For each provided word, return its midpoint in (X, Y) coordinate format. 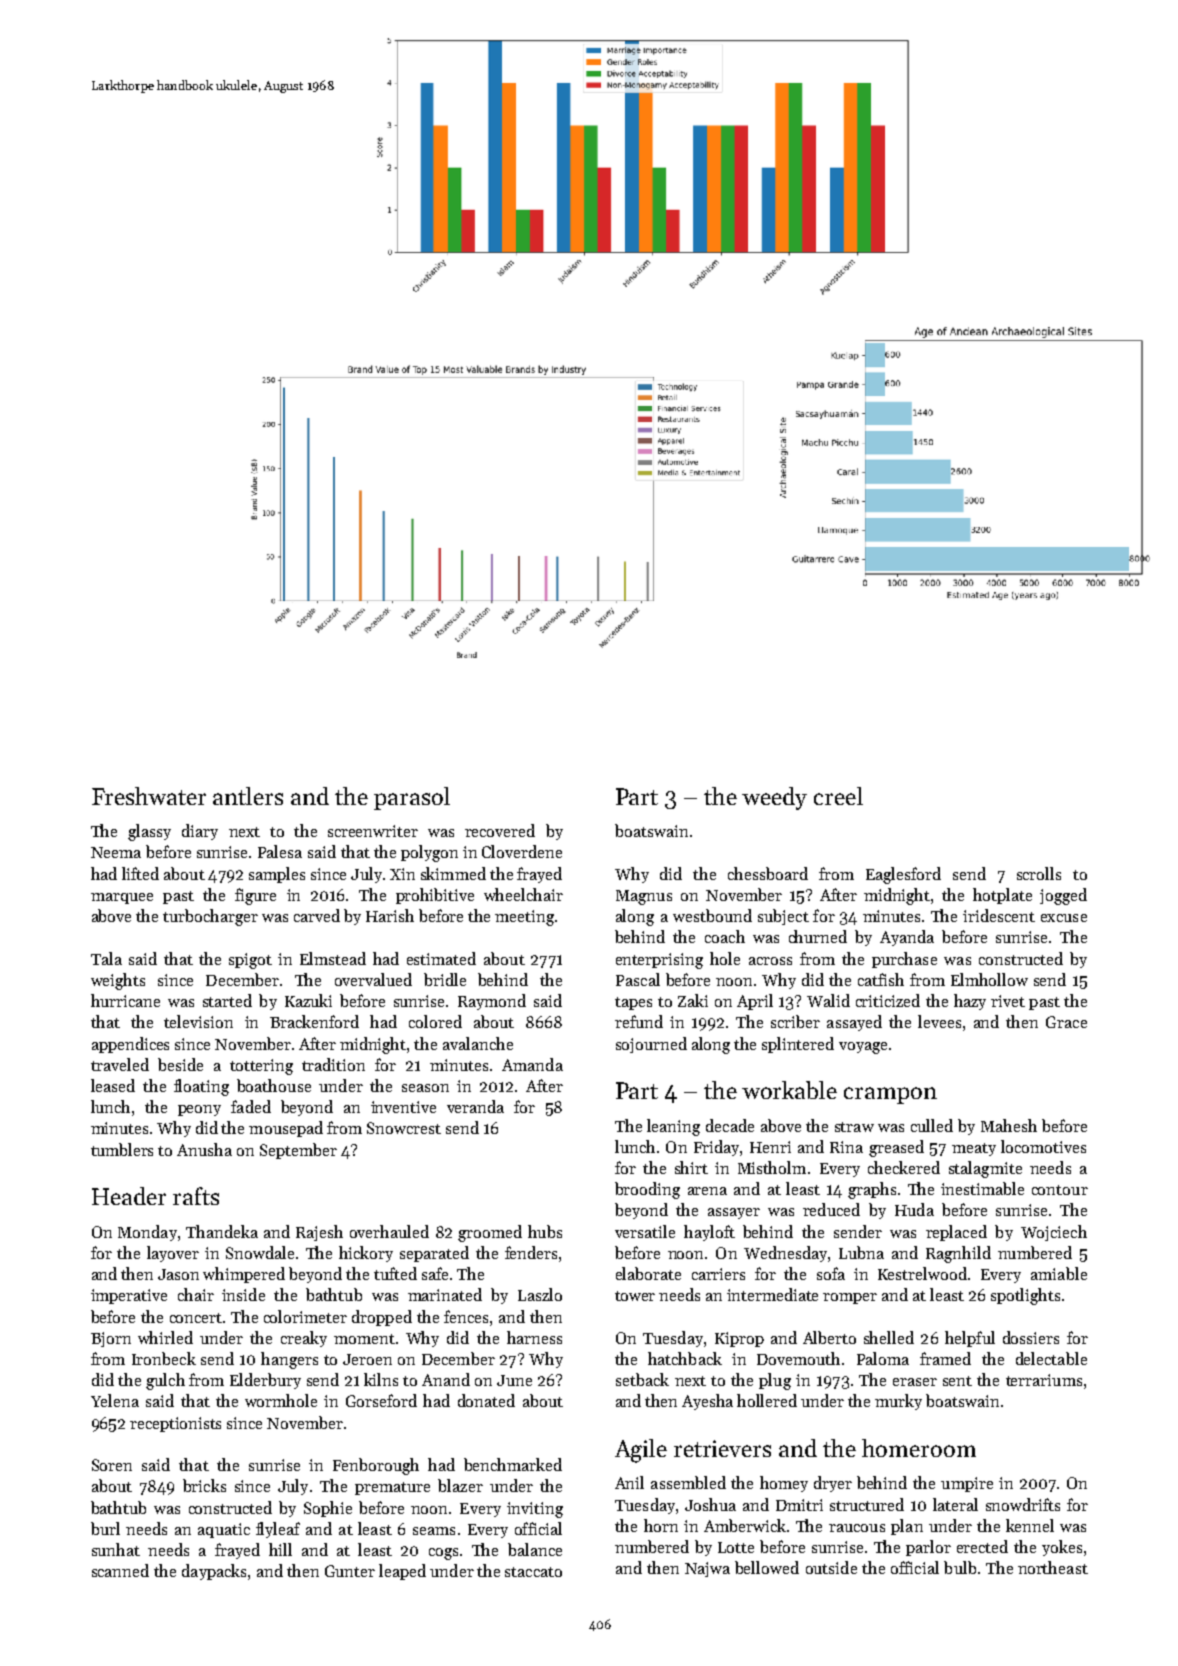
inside (243, 1294)
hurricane (125, 1000)
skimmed (453, 873)
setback (642, 1379)
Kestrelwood (922, 1273)
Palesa (280, 851)
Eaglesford (903, 875)
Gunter (350, 1571)
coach (725, 936)
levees (939, 1021)
